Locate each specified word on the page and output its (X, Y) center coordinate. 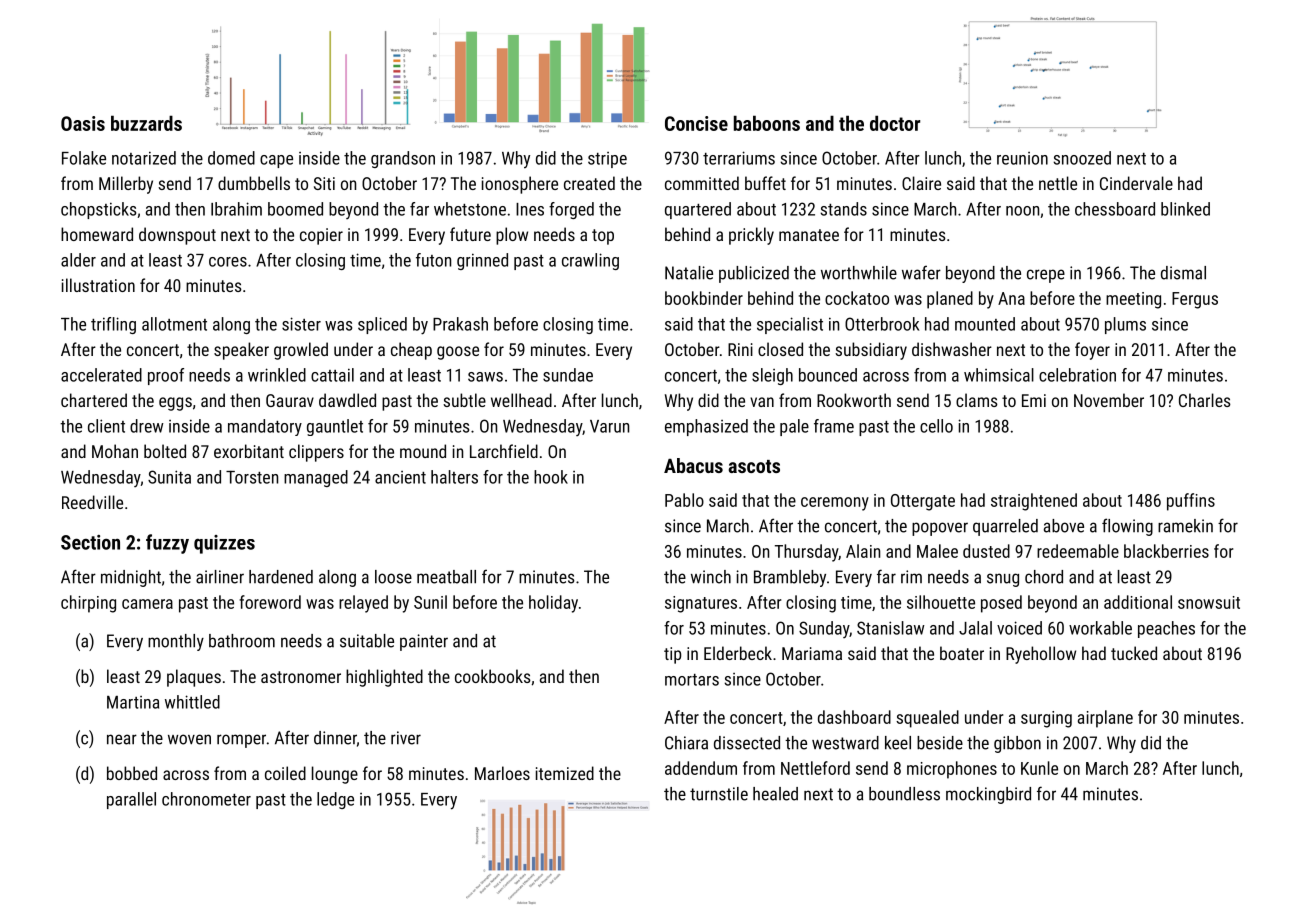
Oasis (83, 123)
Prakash (460, 324)
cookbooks (493, 676)
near (122, 739)
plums (1125, 325)
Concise (696, 123)
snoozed (1082, 158)
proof (166, 376)
